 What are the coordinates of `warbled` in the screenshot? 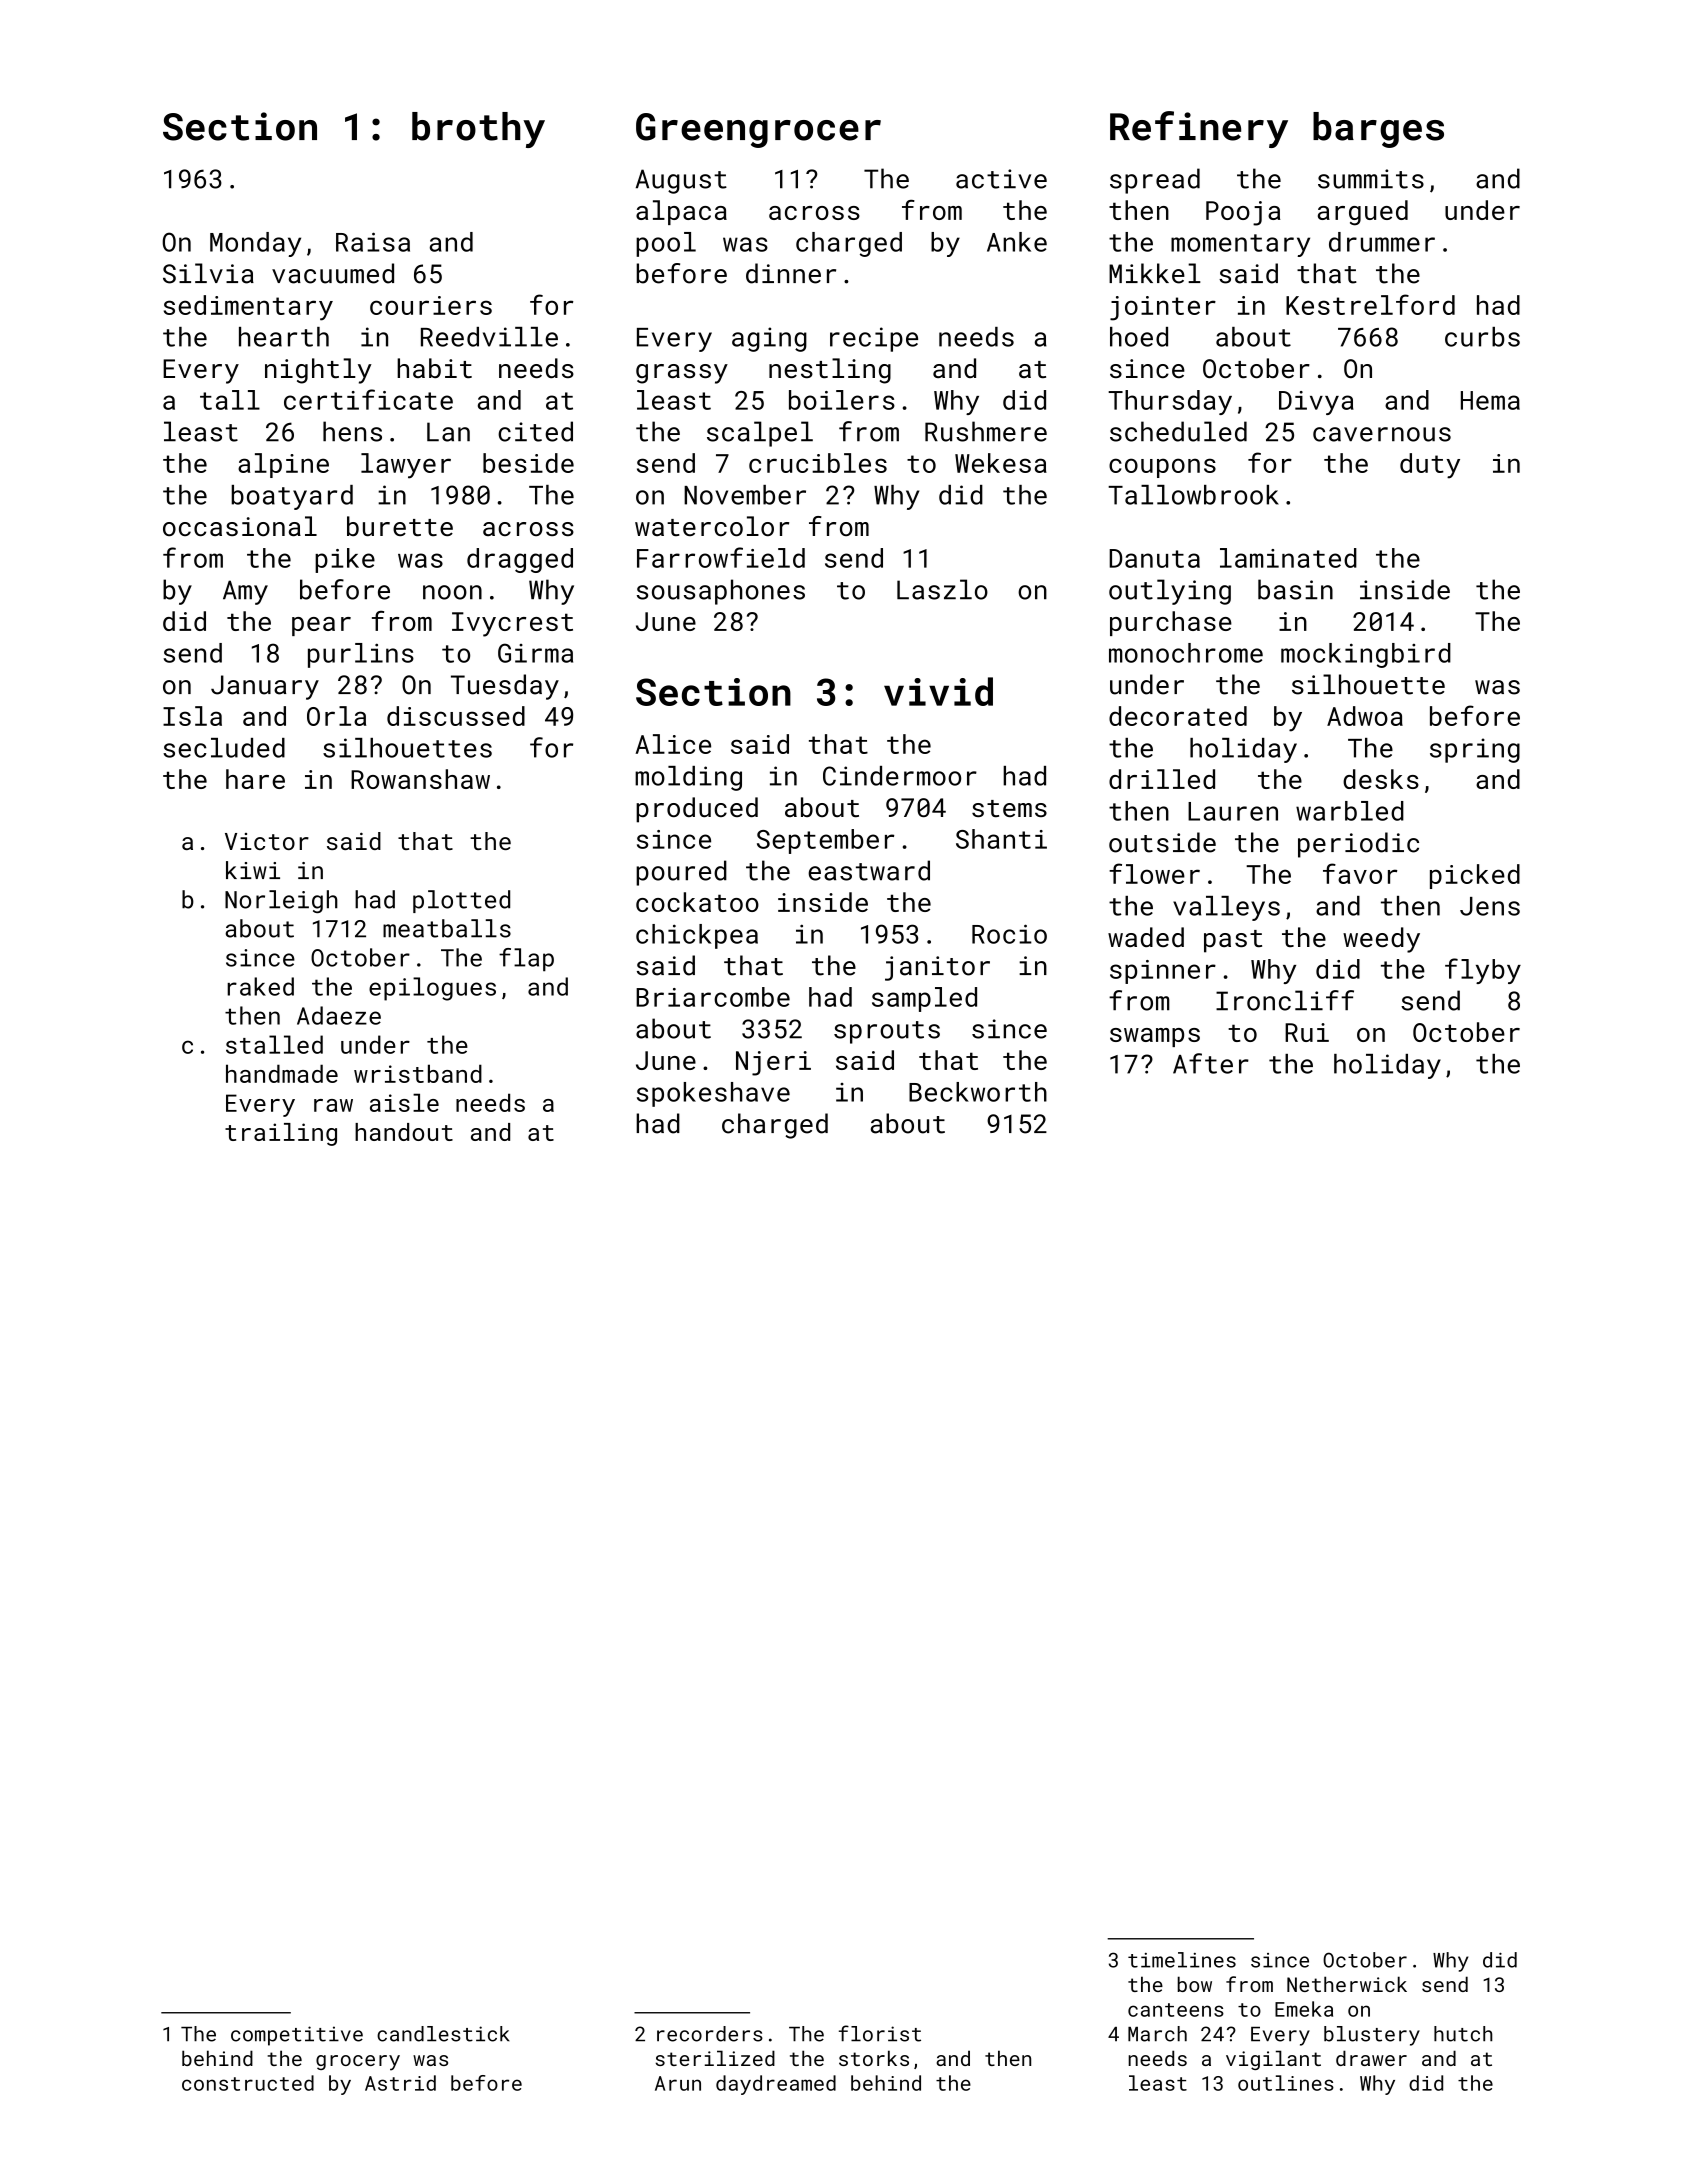 It's located at (1350, 811).
